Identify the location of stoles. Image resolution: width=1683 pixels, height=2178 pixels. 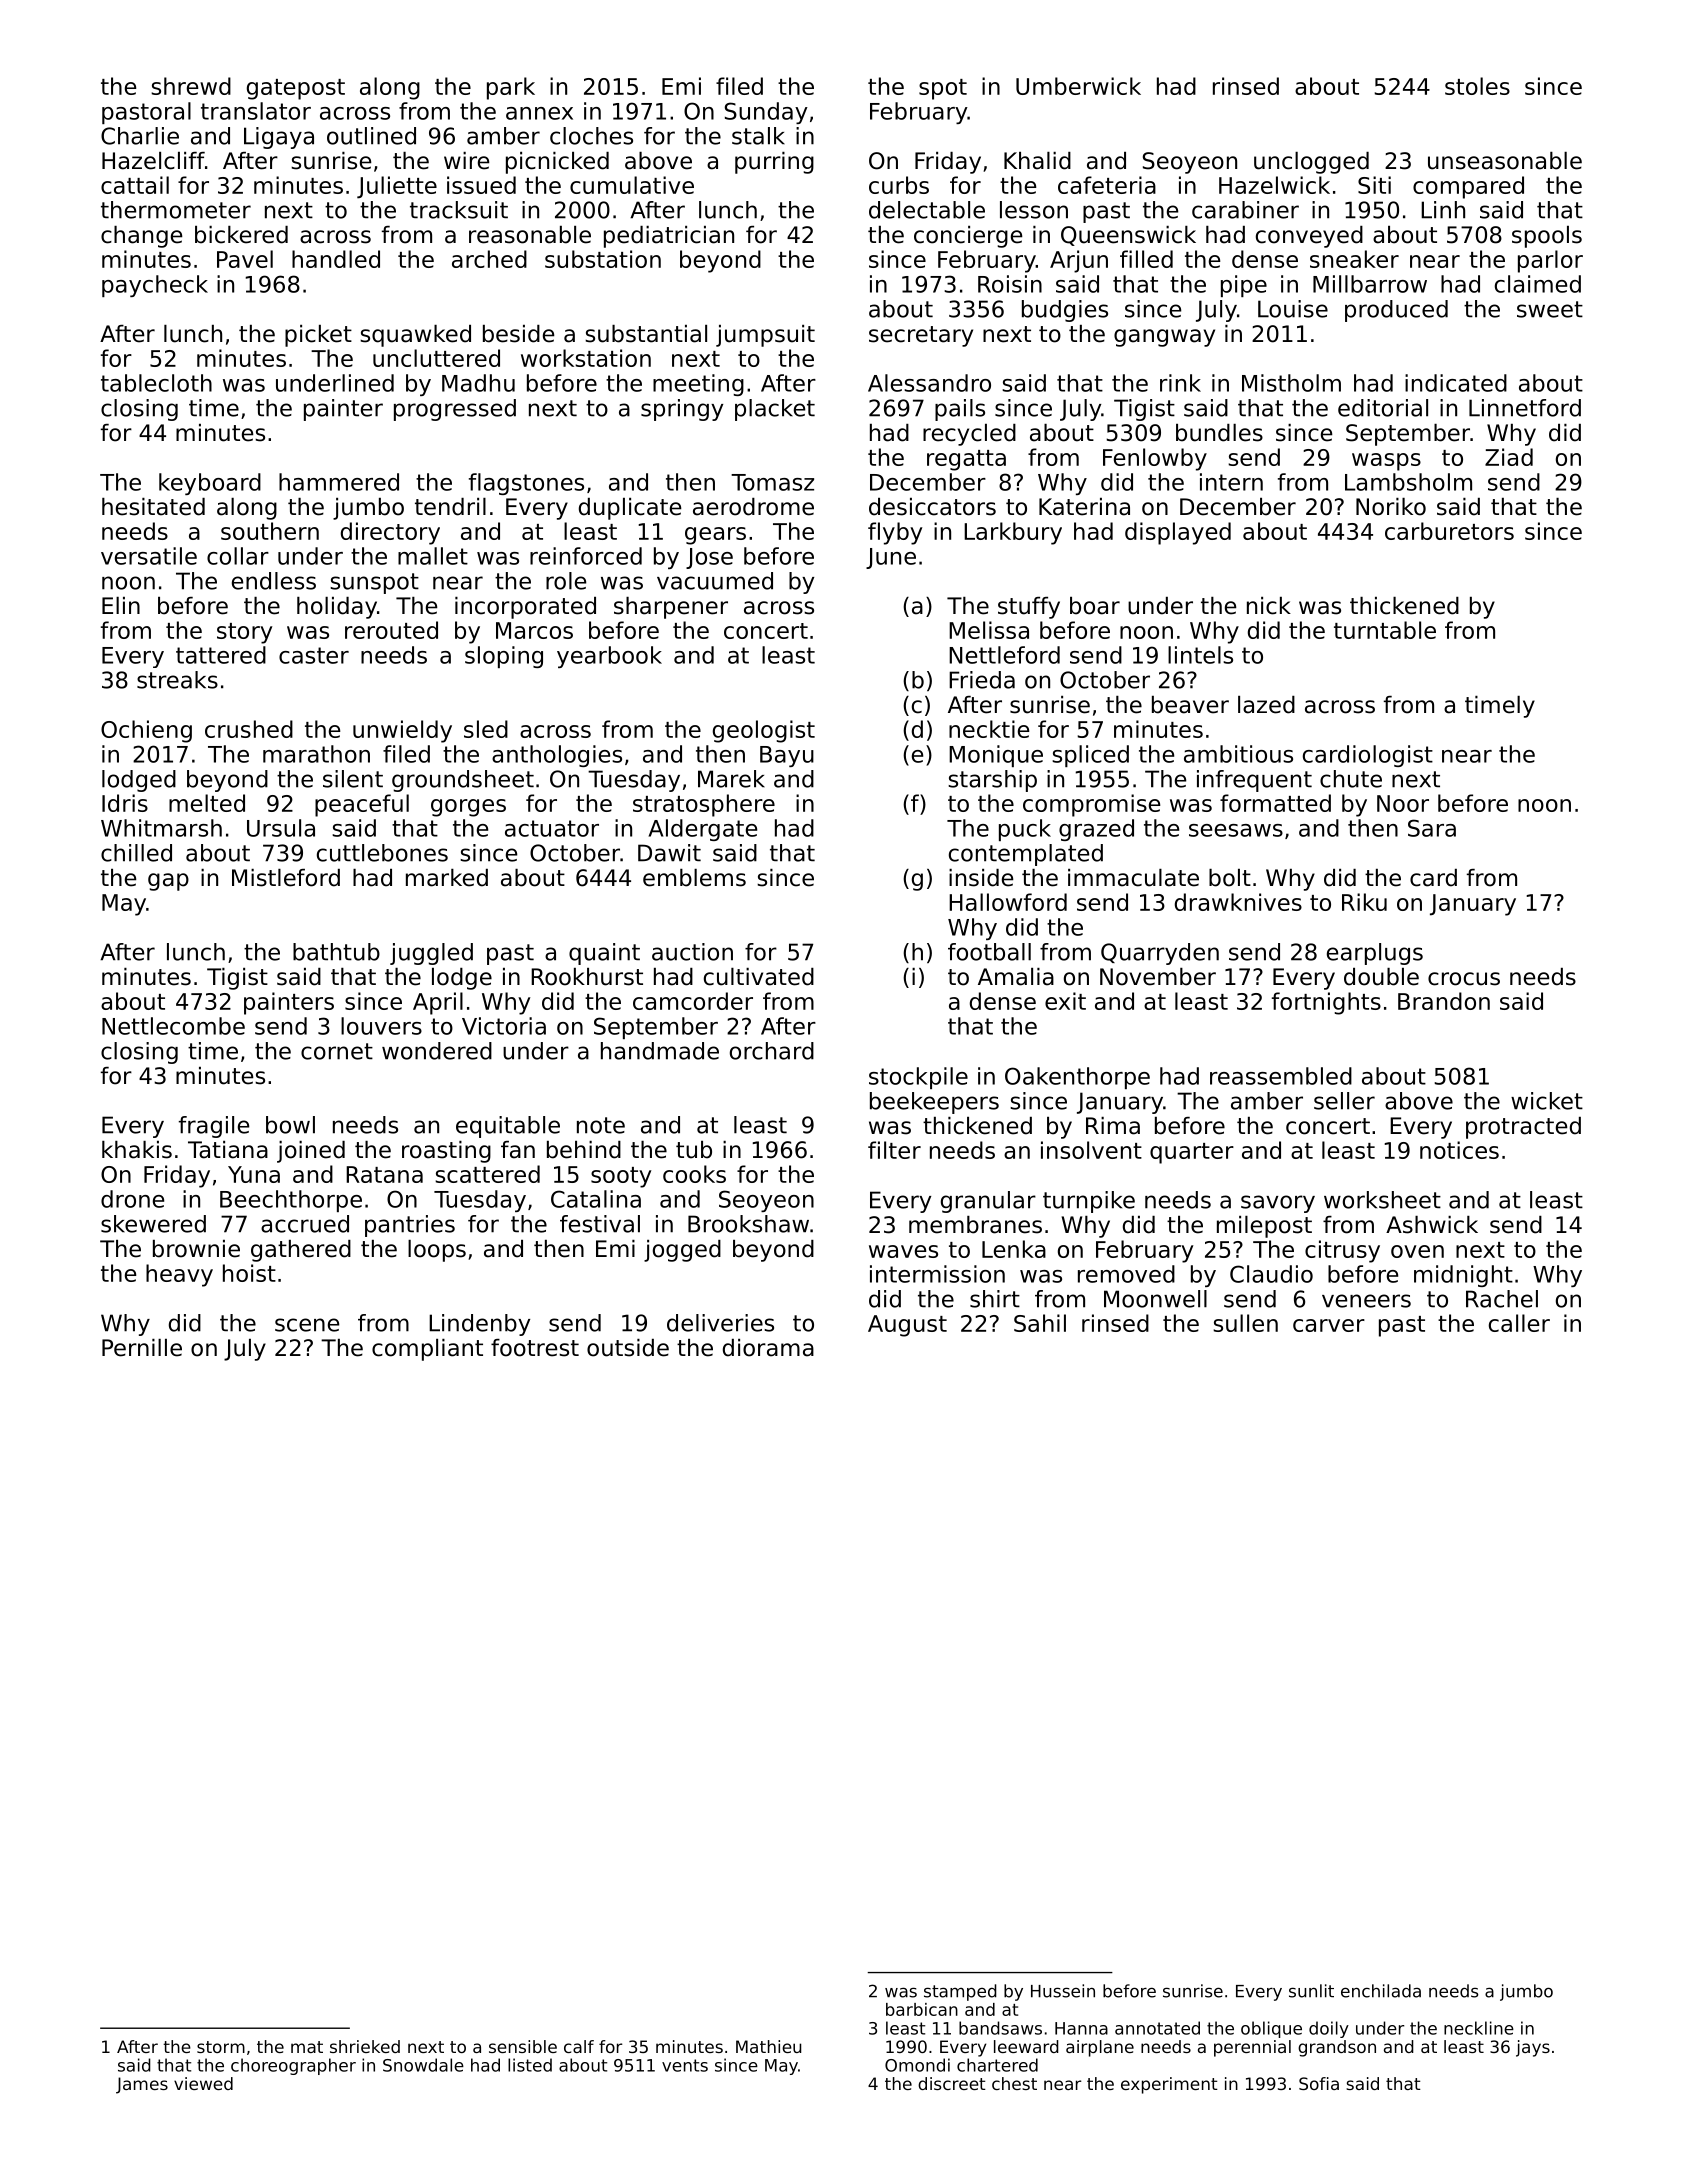
(1477, 86).
